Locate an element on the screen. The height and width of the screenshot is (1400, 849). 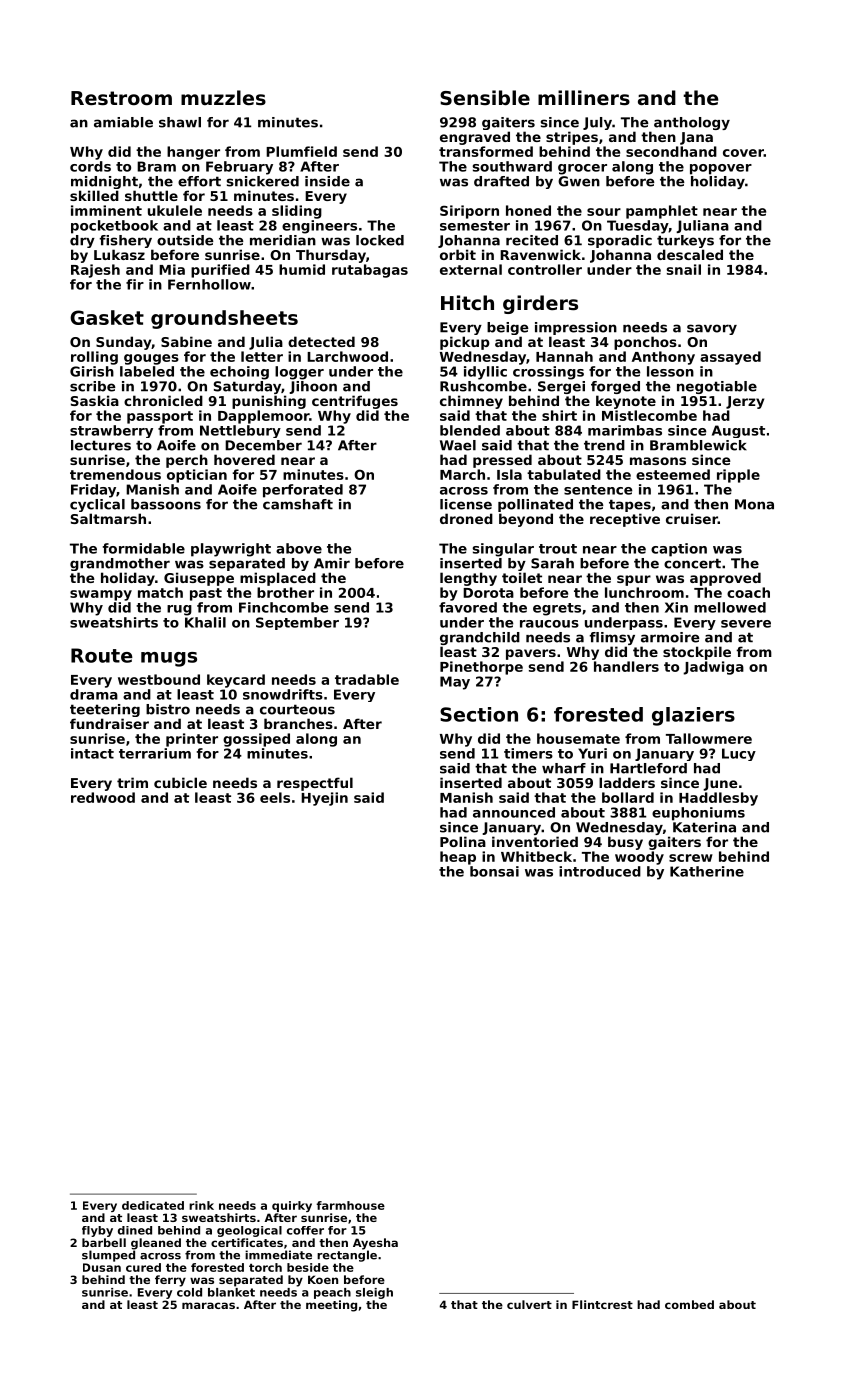
sentence is located at coordinates (598, 490).
